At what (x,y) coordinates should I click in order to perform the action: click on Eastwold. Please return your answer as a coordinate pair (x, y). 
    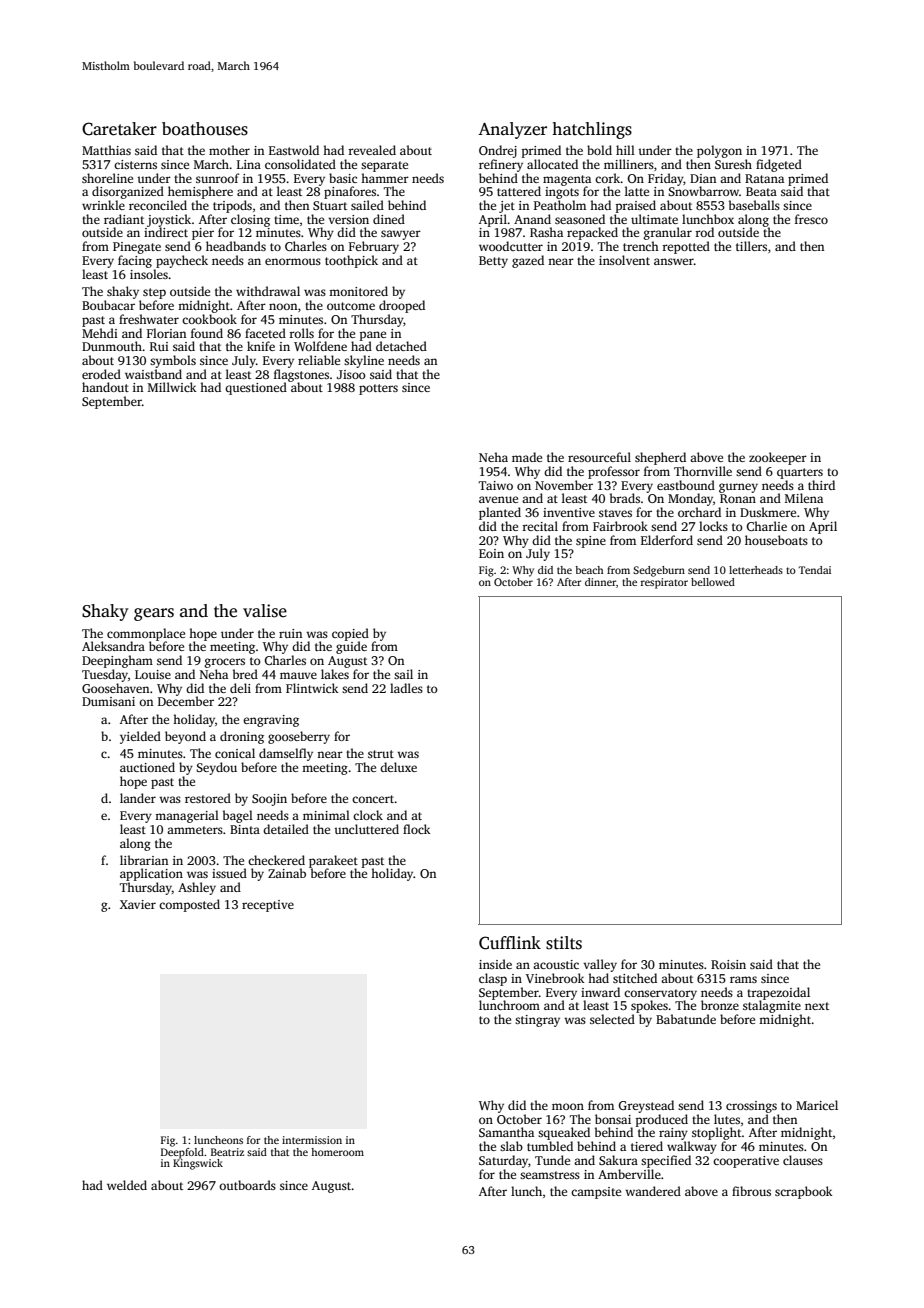
    Looking at the image, I should click on (294, 150).
